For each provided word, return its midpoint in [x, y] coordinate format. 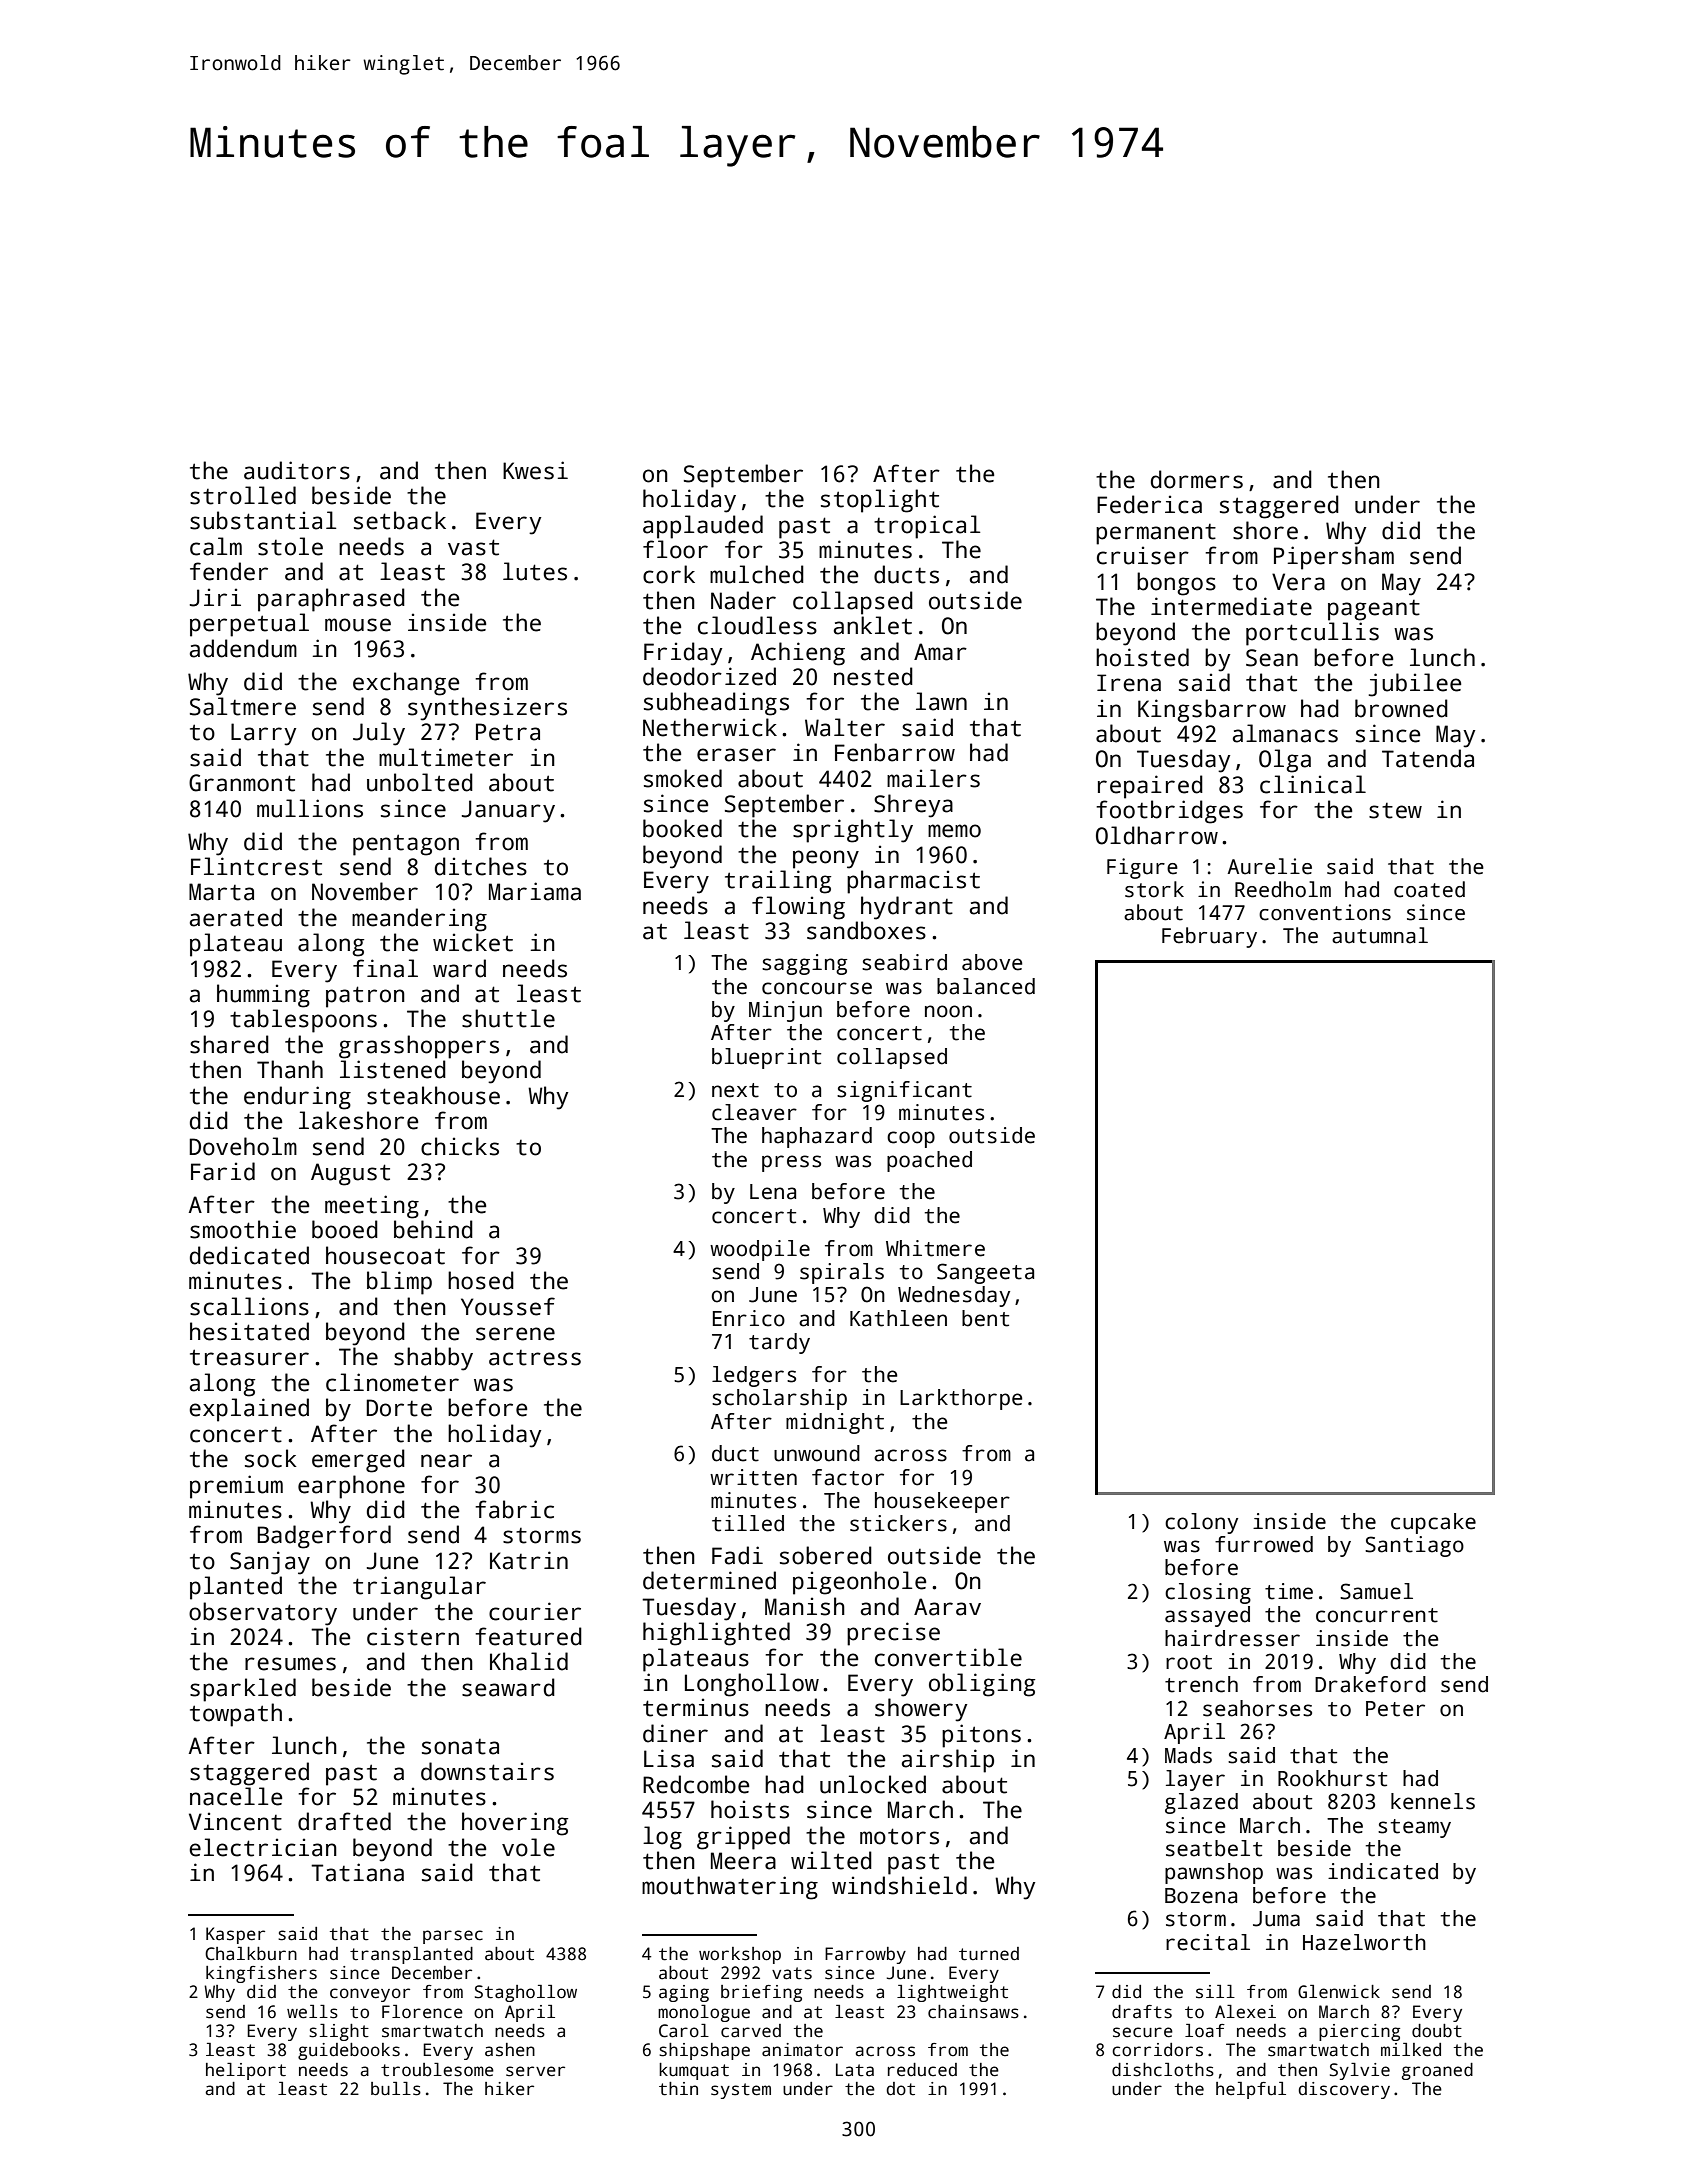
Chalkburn [251, 1954]
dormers [1197, 479]
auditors [297, 470]
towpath [236, 1715]
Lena [773, 1192]
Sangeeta [985, 1273]
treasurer [249, 1357]
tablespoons [303, 1021]
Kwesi [535, 470]
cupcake [1433, 1523]
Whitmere [935, 1248]
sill [1215, 1992]
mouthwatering [730, 1888]
